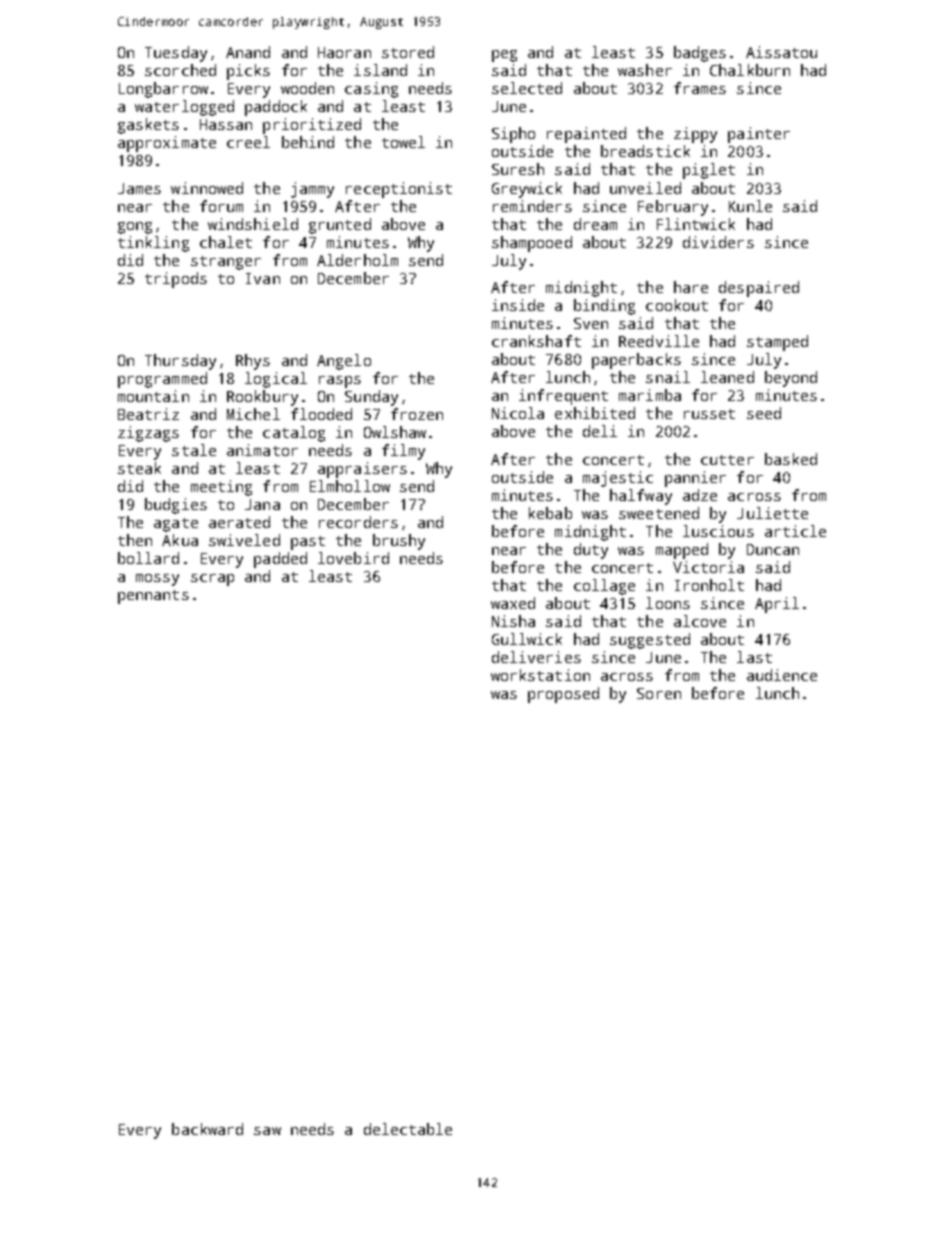 This screenshot has width=952, height=1233. Describe the element at coordinates (207, 1129) in the screenshot. I see `backward` at that location.
